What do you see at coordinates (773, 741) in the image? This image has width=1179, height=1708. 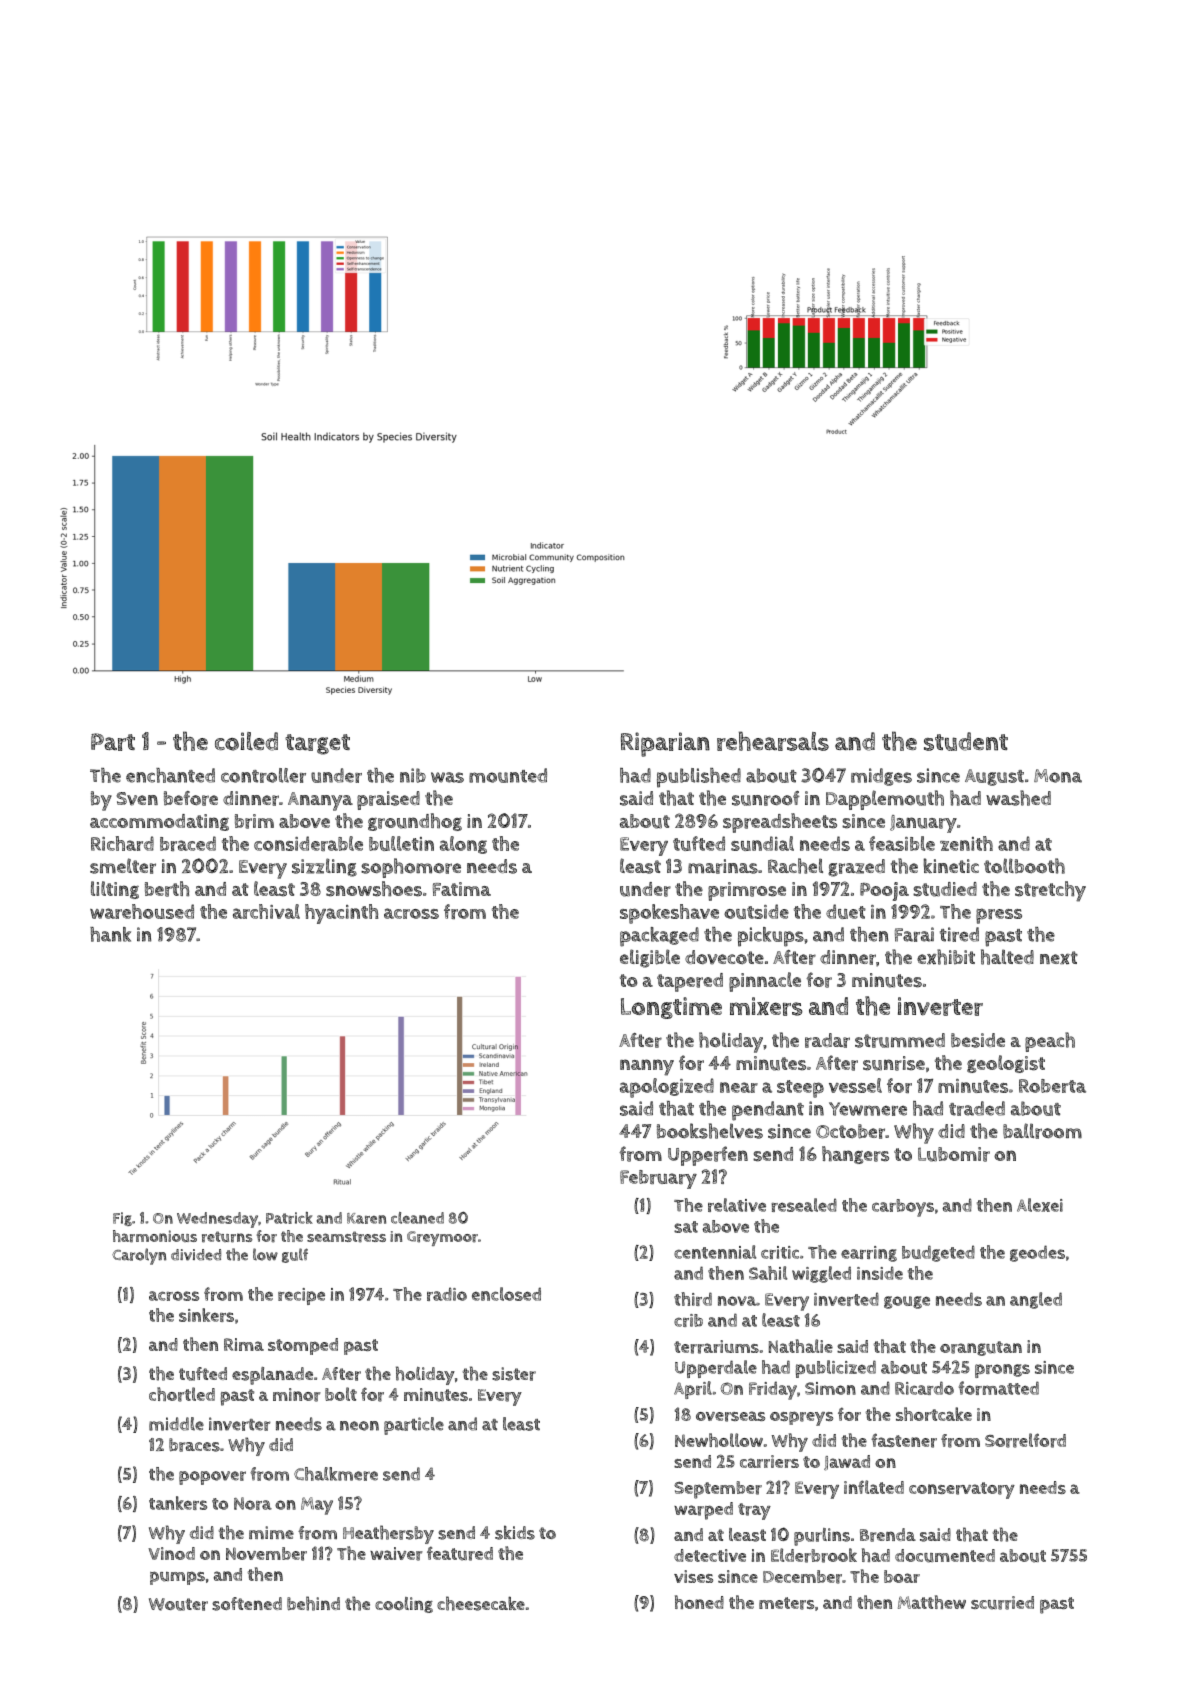 I see `rehearsals` at bounding box center [773, 741].
